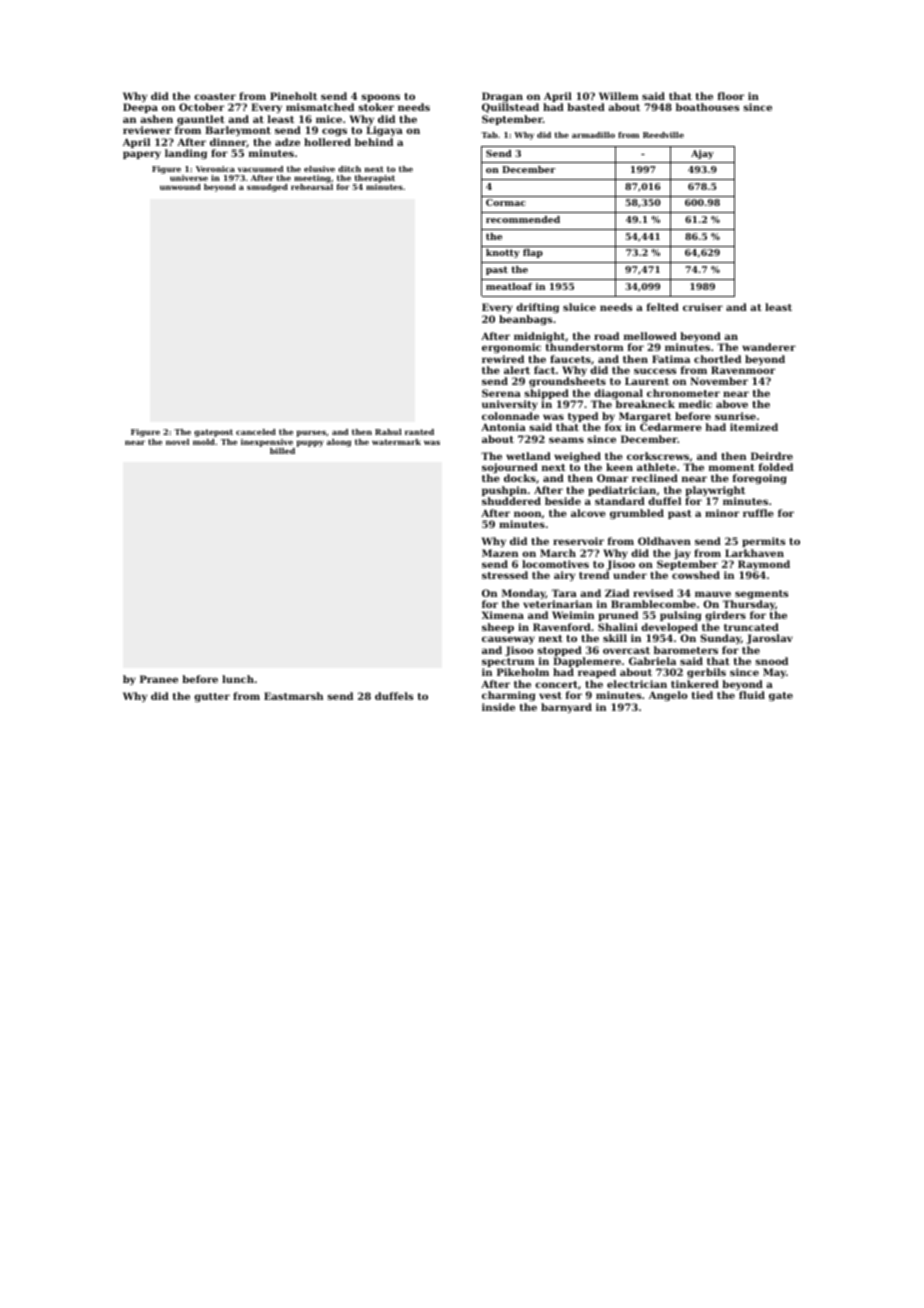 The height and width of the screenshot is (1308, 924). What do you see at coordinates (509, 286) in the screenshot?
I see `meatloaf` at bounding box center [509, 286].
